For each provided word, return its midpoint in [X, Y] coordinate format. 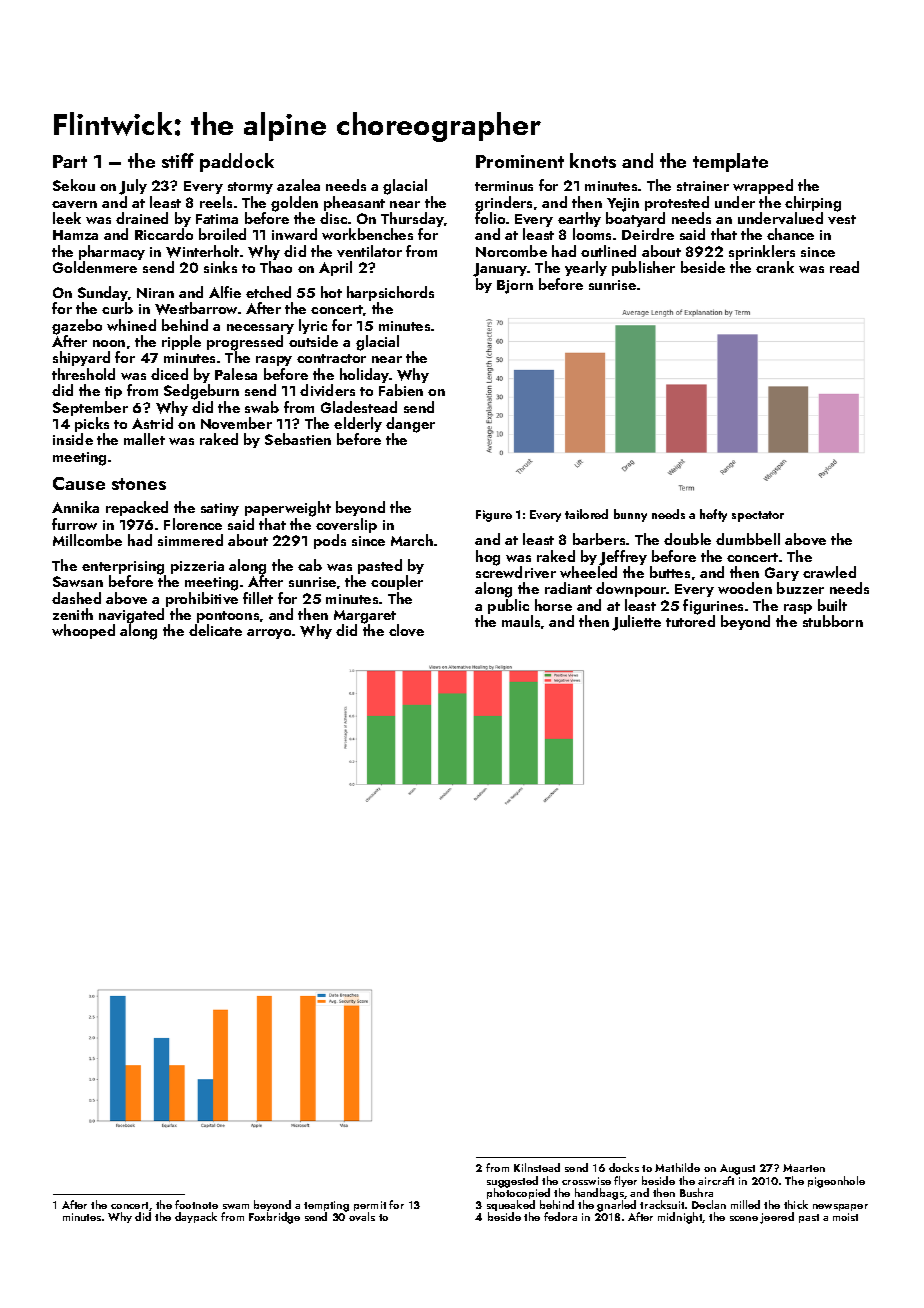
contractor [331, 358]
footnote [196, 1204]
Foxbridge [274, 1218]
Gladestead [359, 407]
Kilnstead [537, 1167]
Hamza [75, 235]
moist [845, 1217]
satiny [220, 509]
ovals [362, 1217]
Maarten [804, 1168]
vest [842, 219]
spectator [758, 516]
